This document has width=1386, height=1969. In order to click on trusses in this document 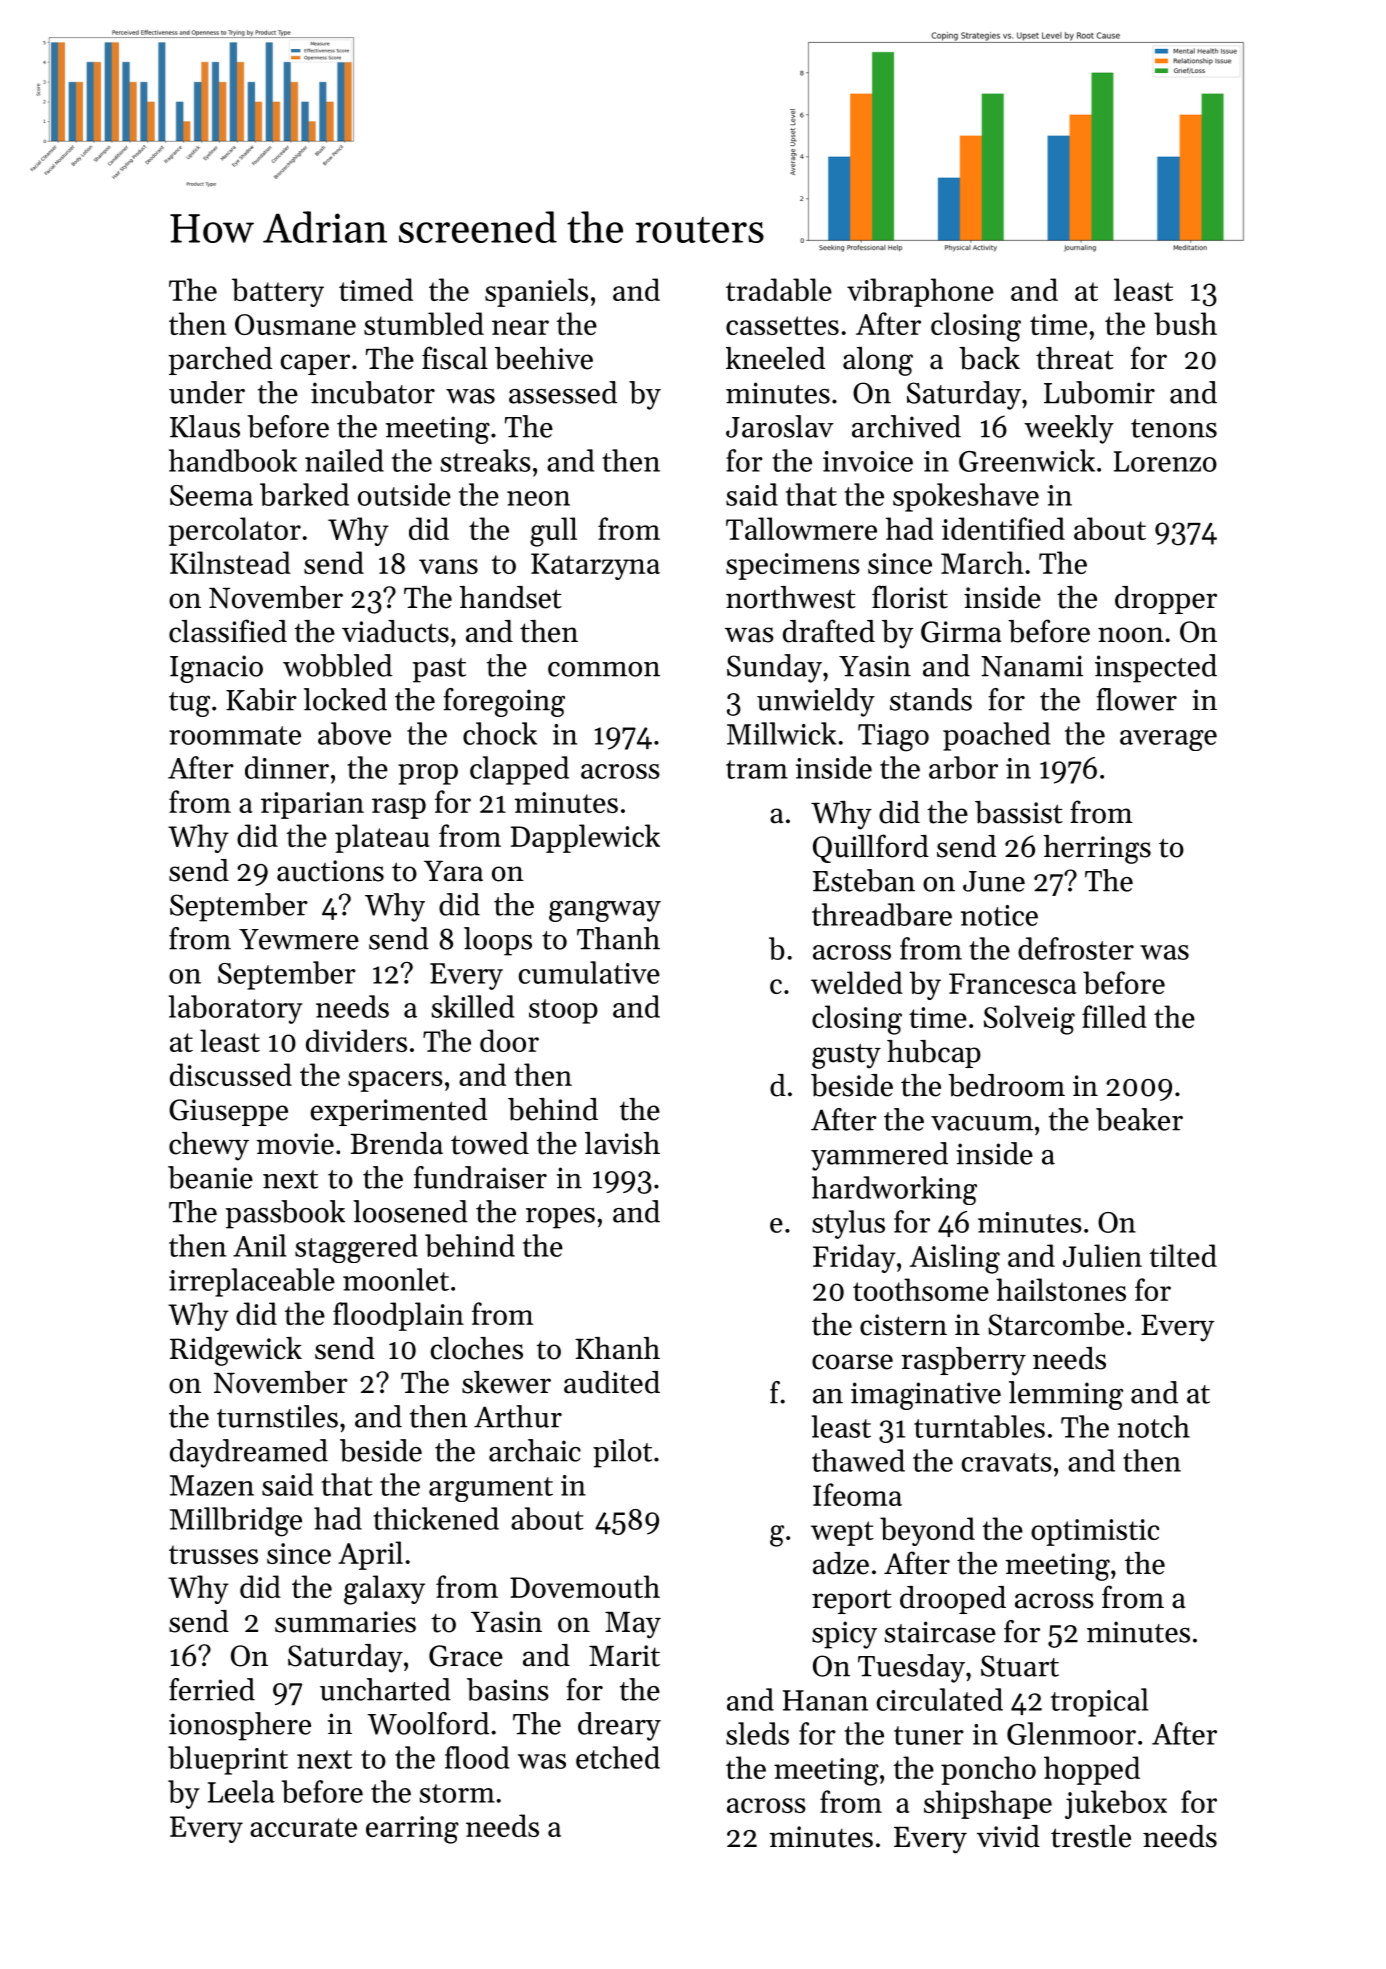, I will do `click(213, 1554)`.
